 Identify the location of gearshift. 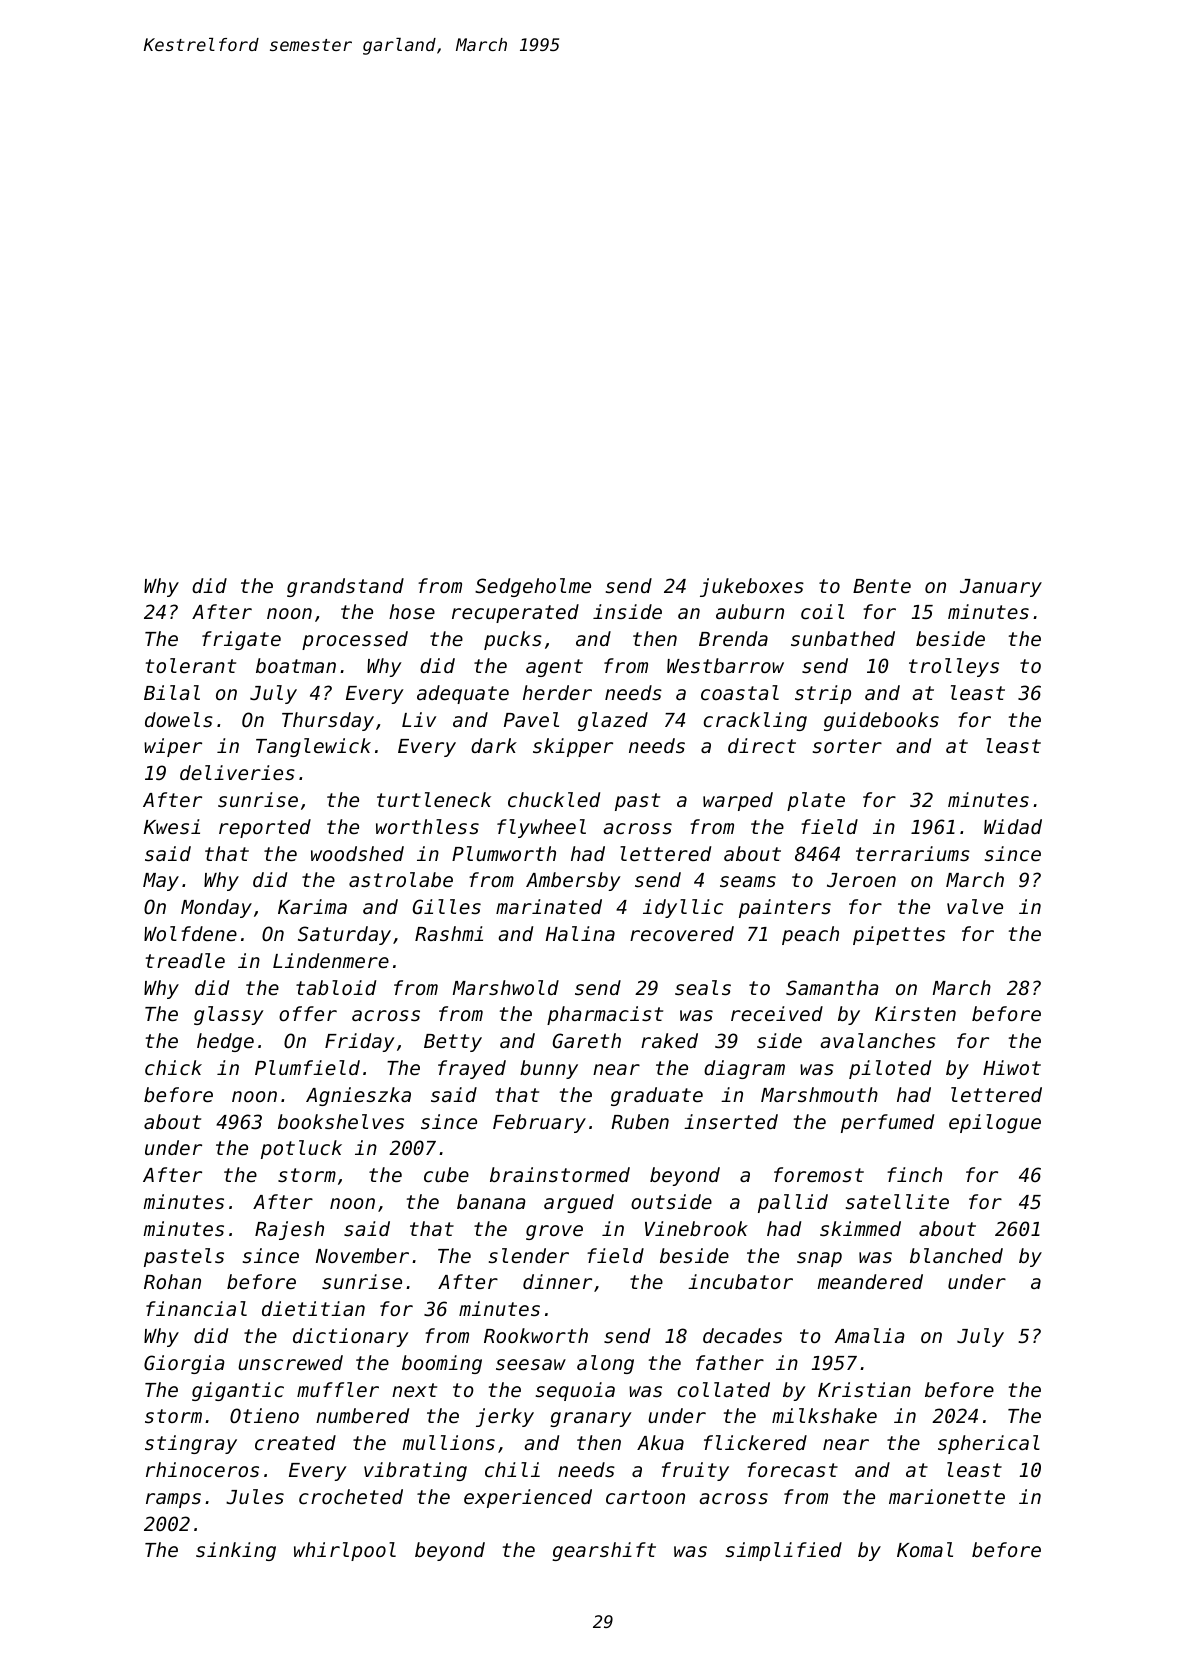
(604, 1551).
